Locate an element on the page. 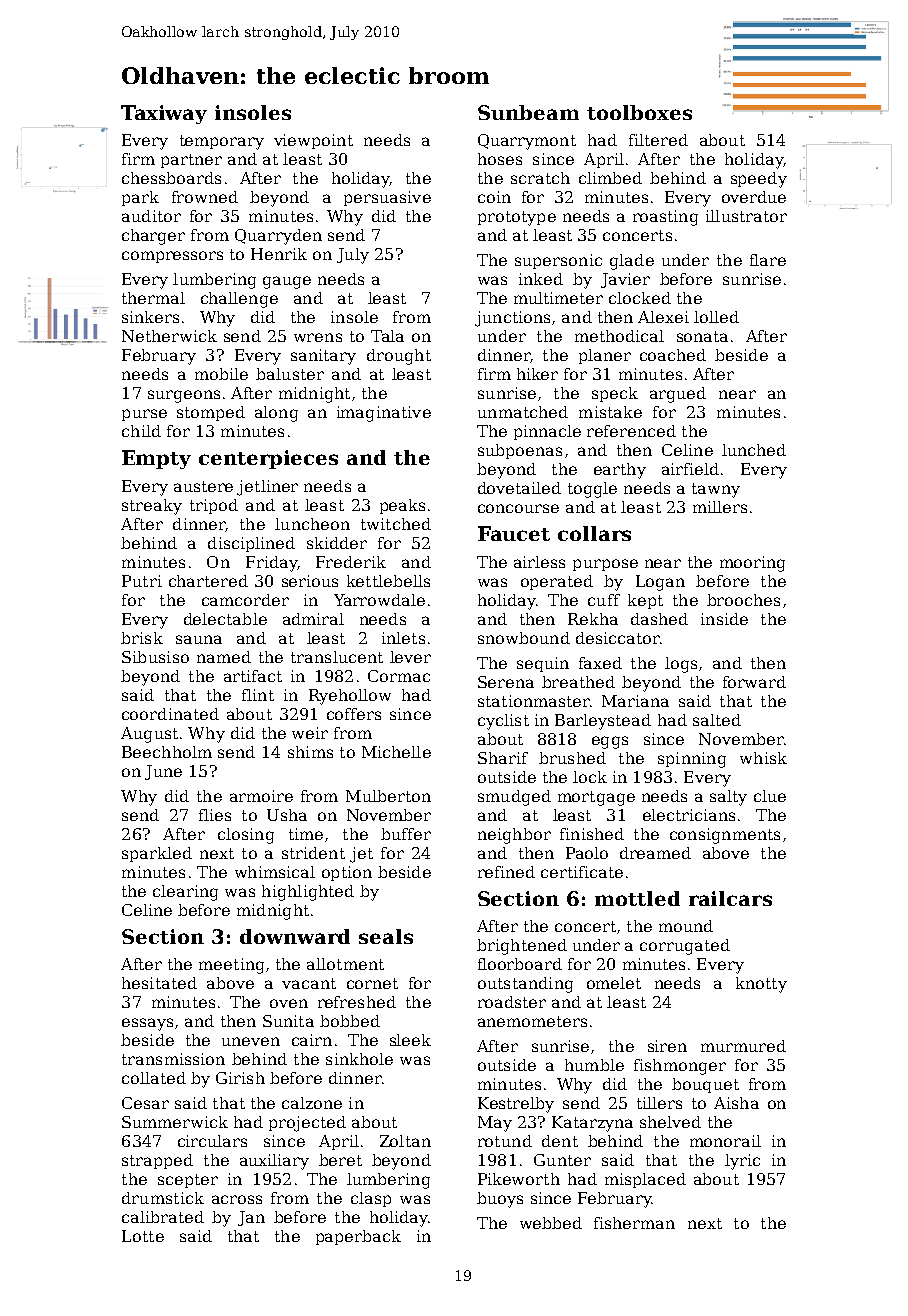 The width and height of the image is (908, 1316). hiker is located at coordinates (537, 374).
